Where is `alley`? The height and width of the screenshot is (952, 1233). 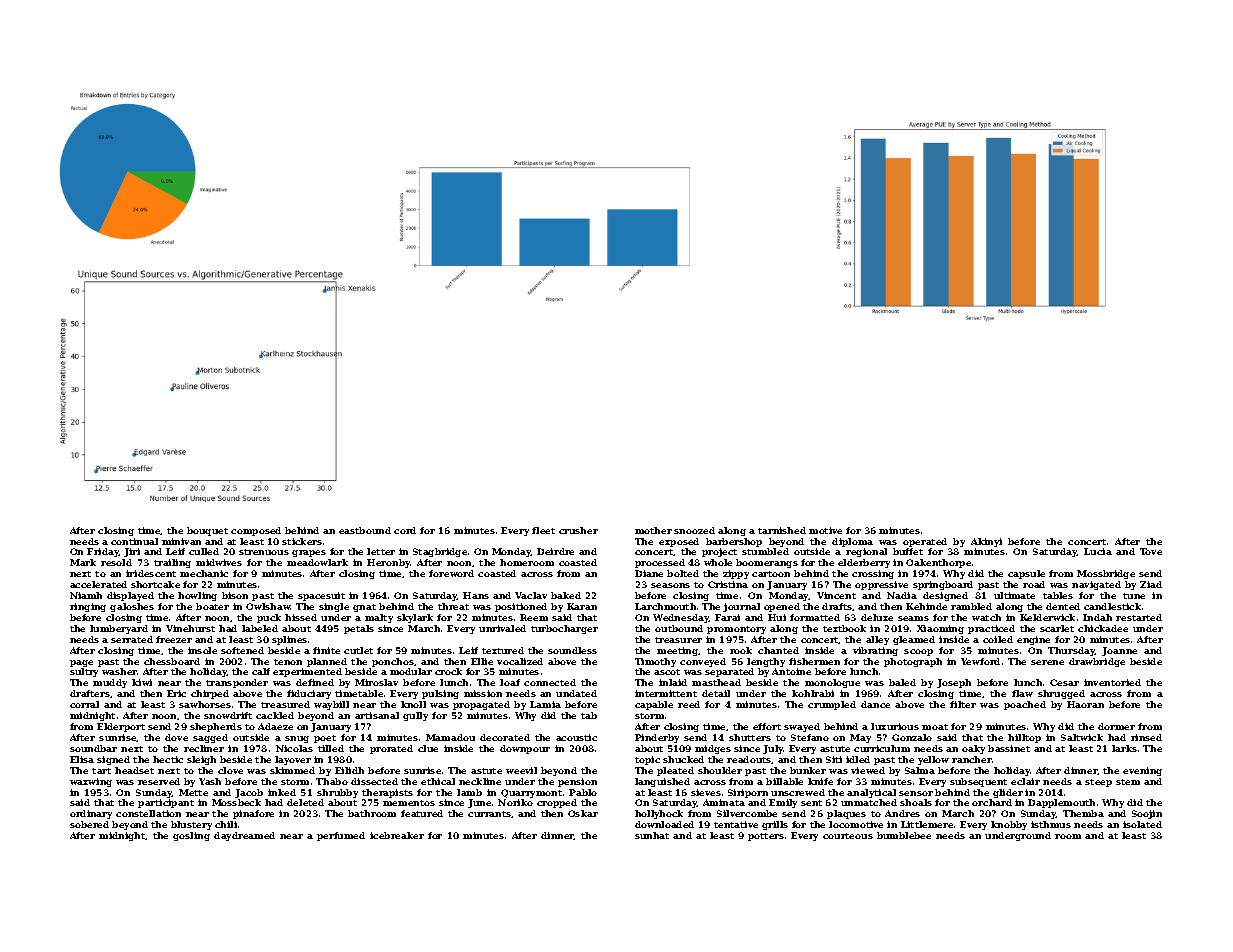 alley is located at coordinates (877, 640).
